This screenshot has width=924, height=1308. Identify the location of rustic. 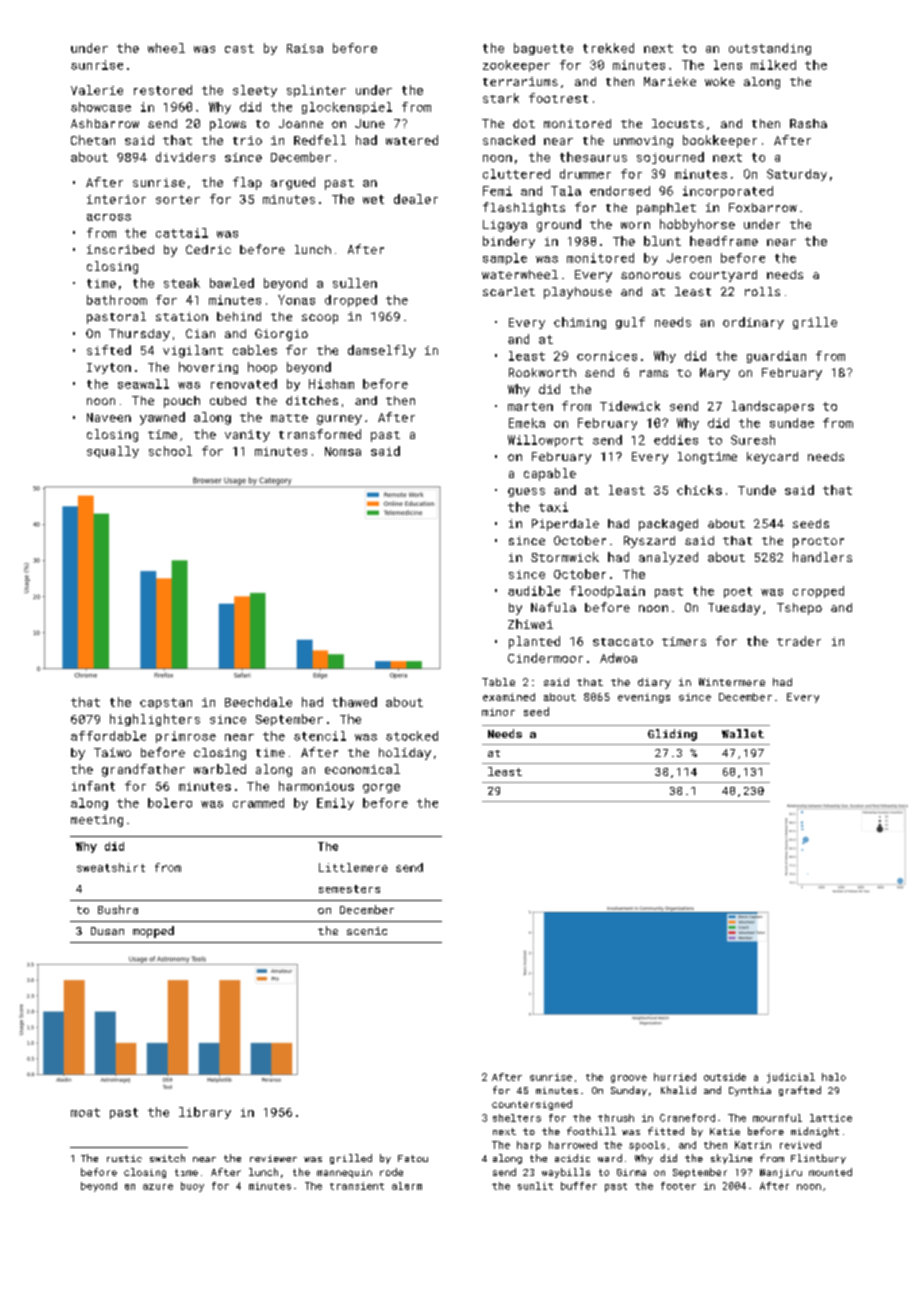
(124, 1158).
